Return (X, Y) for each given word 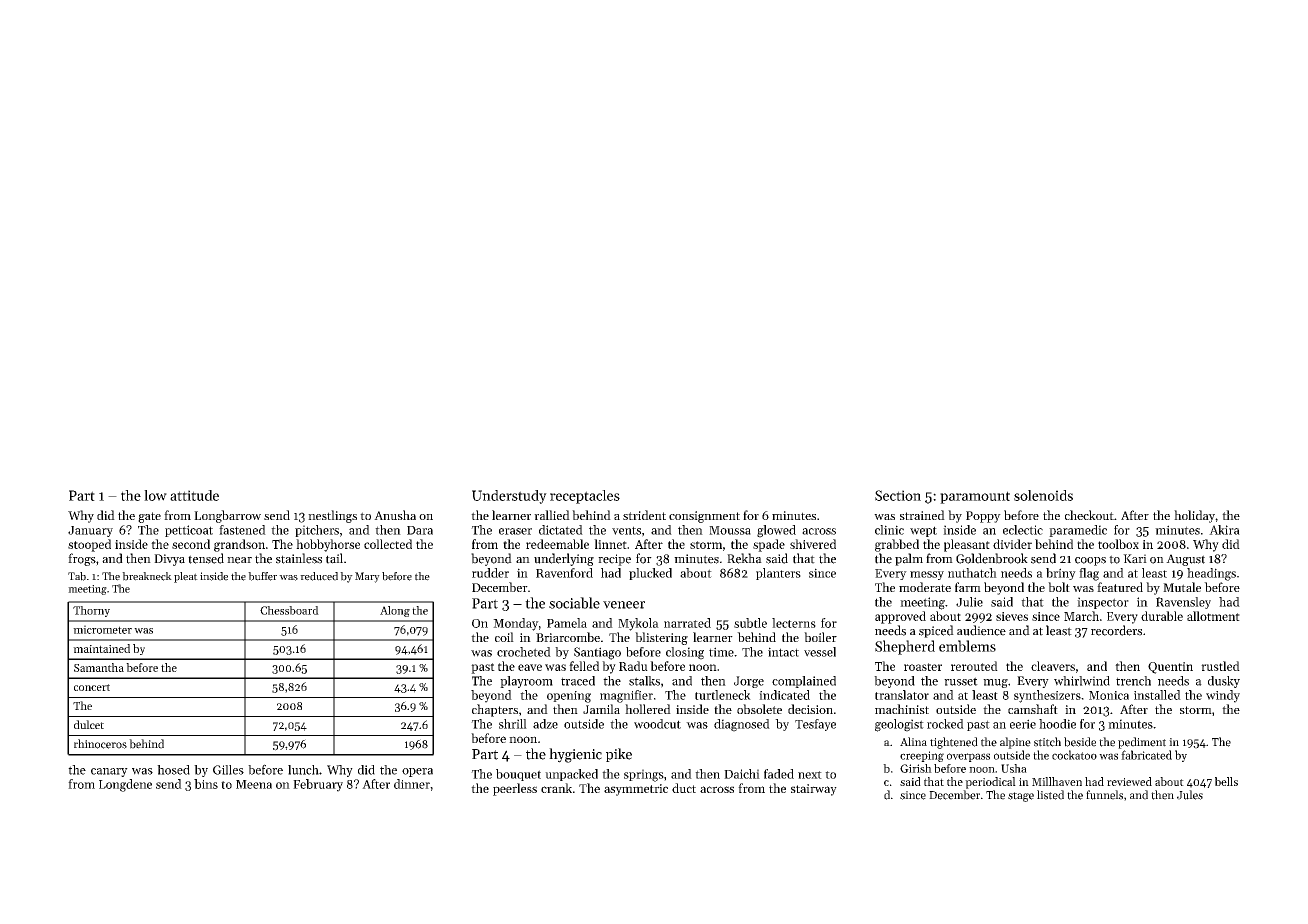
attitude (194, 495)
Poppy (983, 517)
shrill (513, 724)
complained (804, 682)
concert (92, 687)
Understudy (509, 497)
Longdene (125, 785)
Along (395, 611)
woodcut (657, 724)
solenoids (1043, 495)
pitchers (317, 531)
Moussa (730, 530)
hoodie (1057, 724)
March (1081, 616)
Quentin (1170, 668)
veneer (624, 605)
